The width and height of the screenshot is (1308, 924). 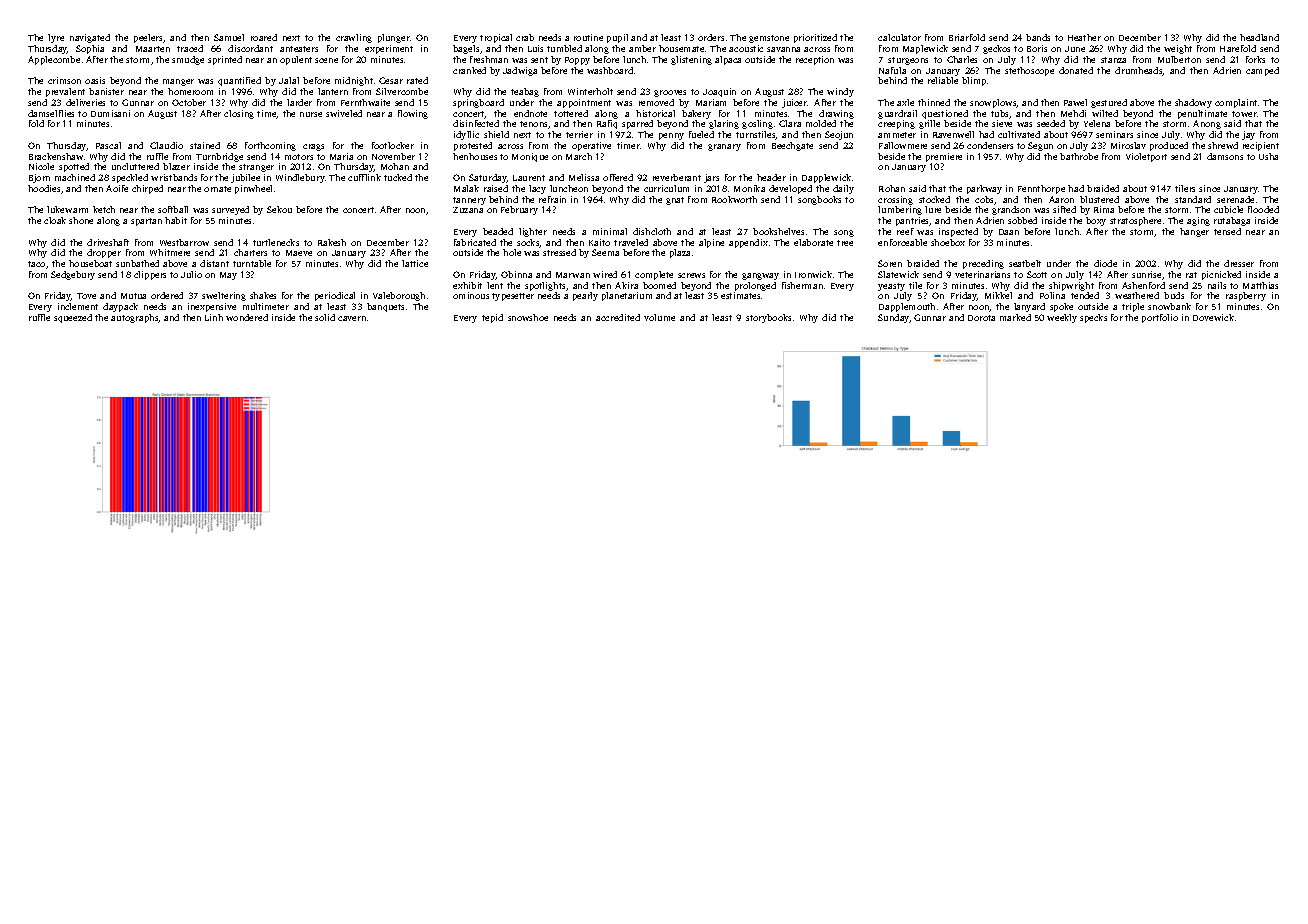 What do you see at coordinates (711, 37) in the screenshot?
I see `orders` at bounding box center [711, 37].
